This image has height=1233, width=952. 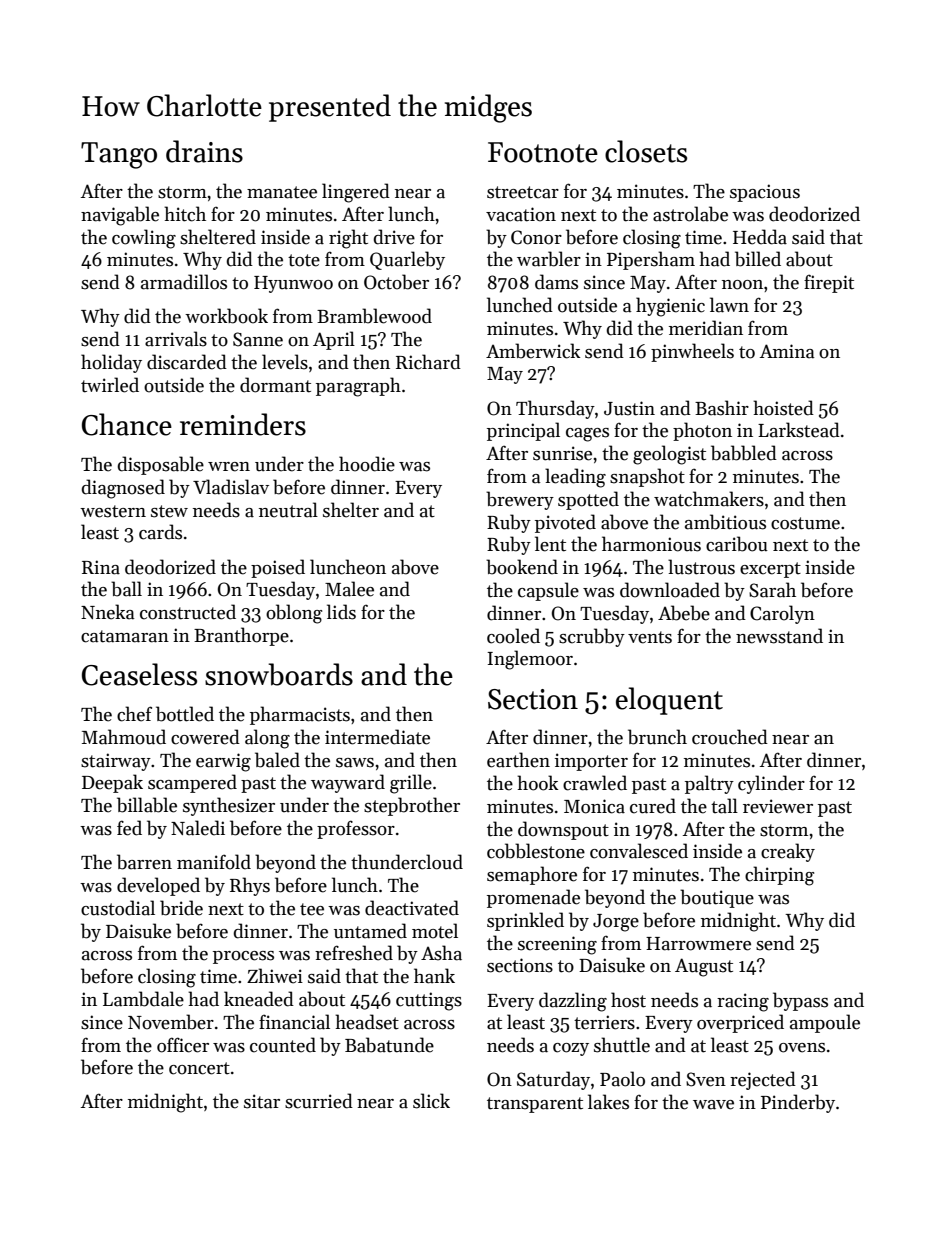 What do you see at coordinates (300, 715) in the image?
I see `pharmacists` at bounding box center [300, 715].
